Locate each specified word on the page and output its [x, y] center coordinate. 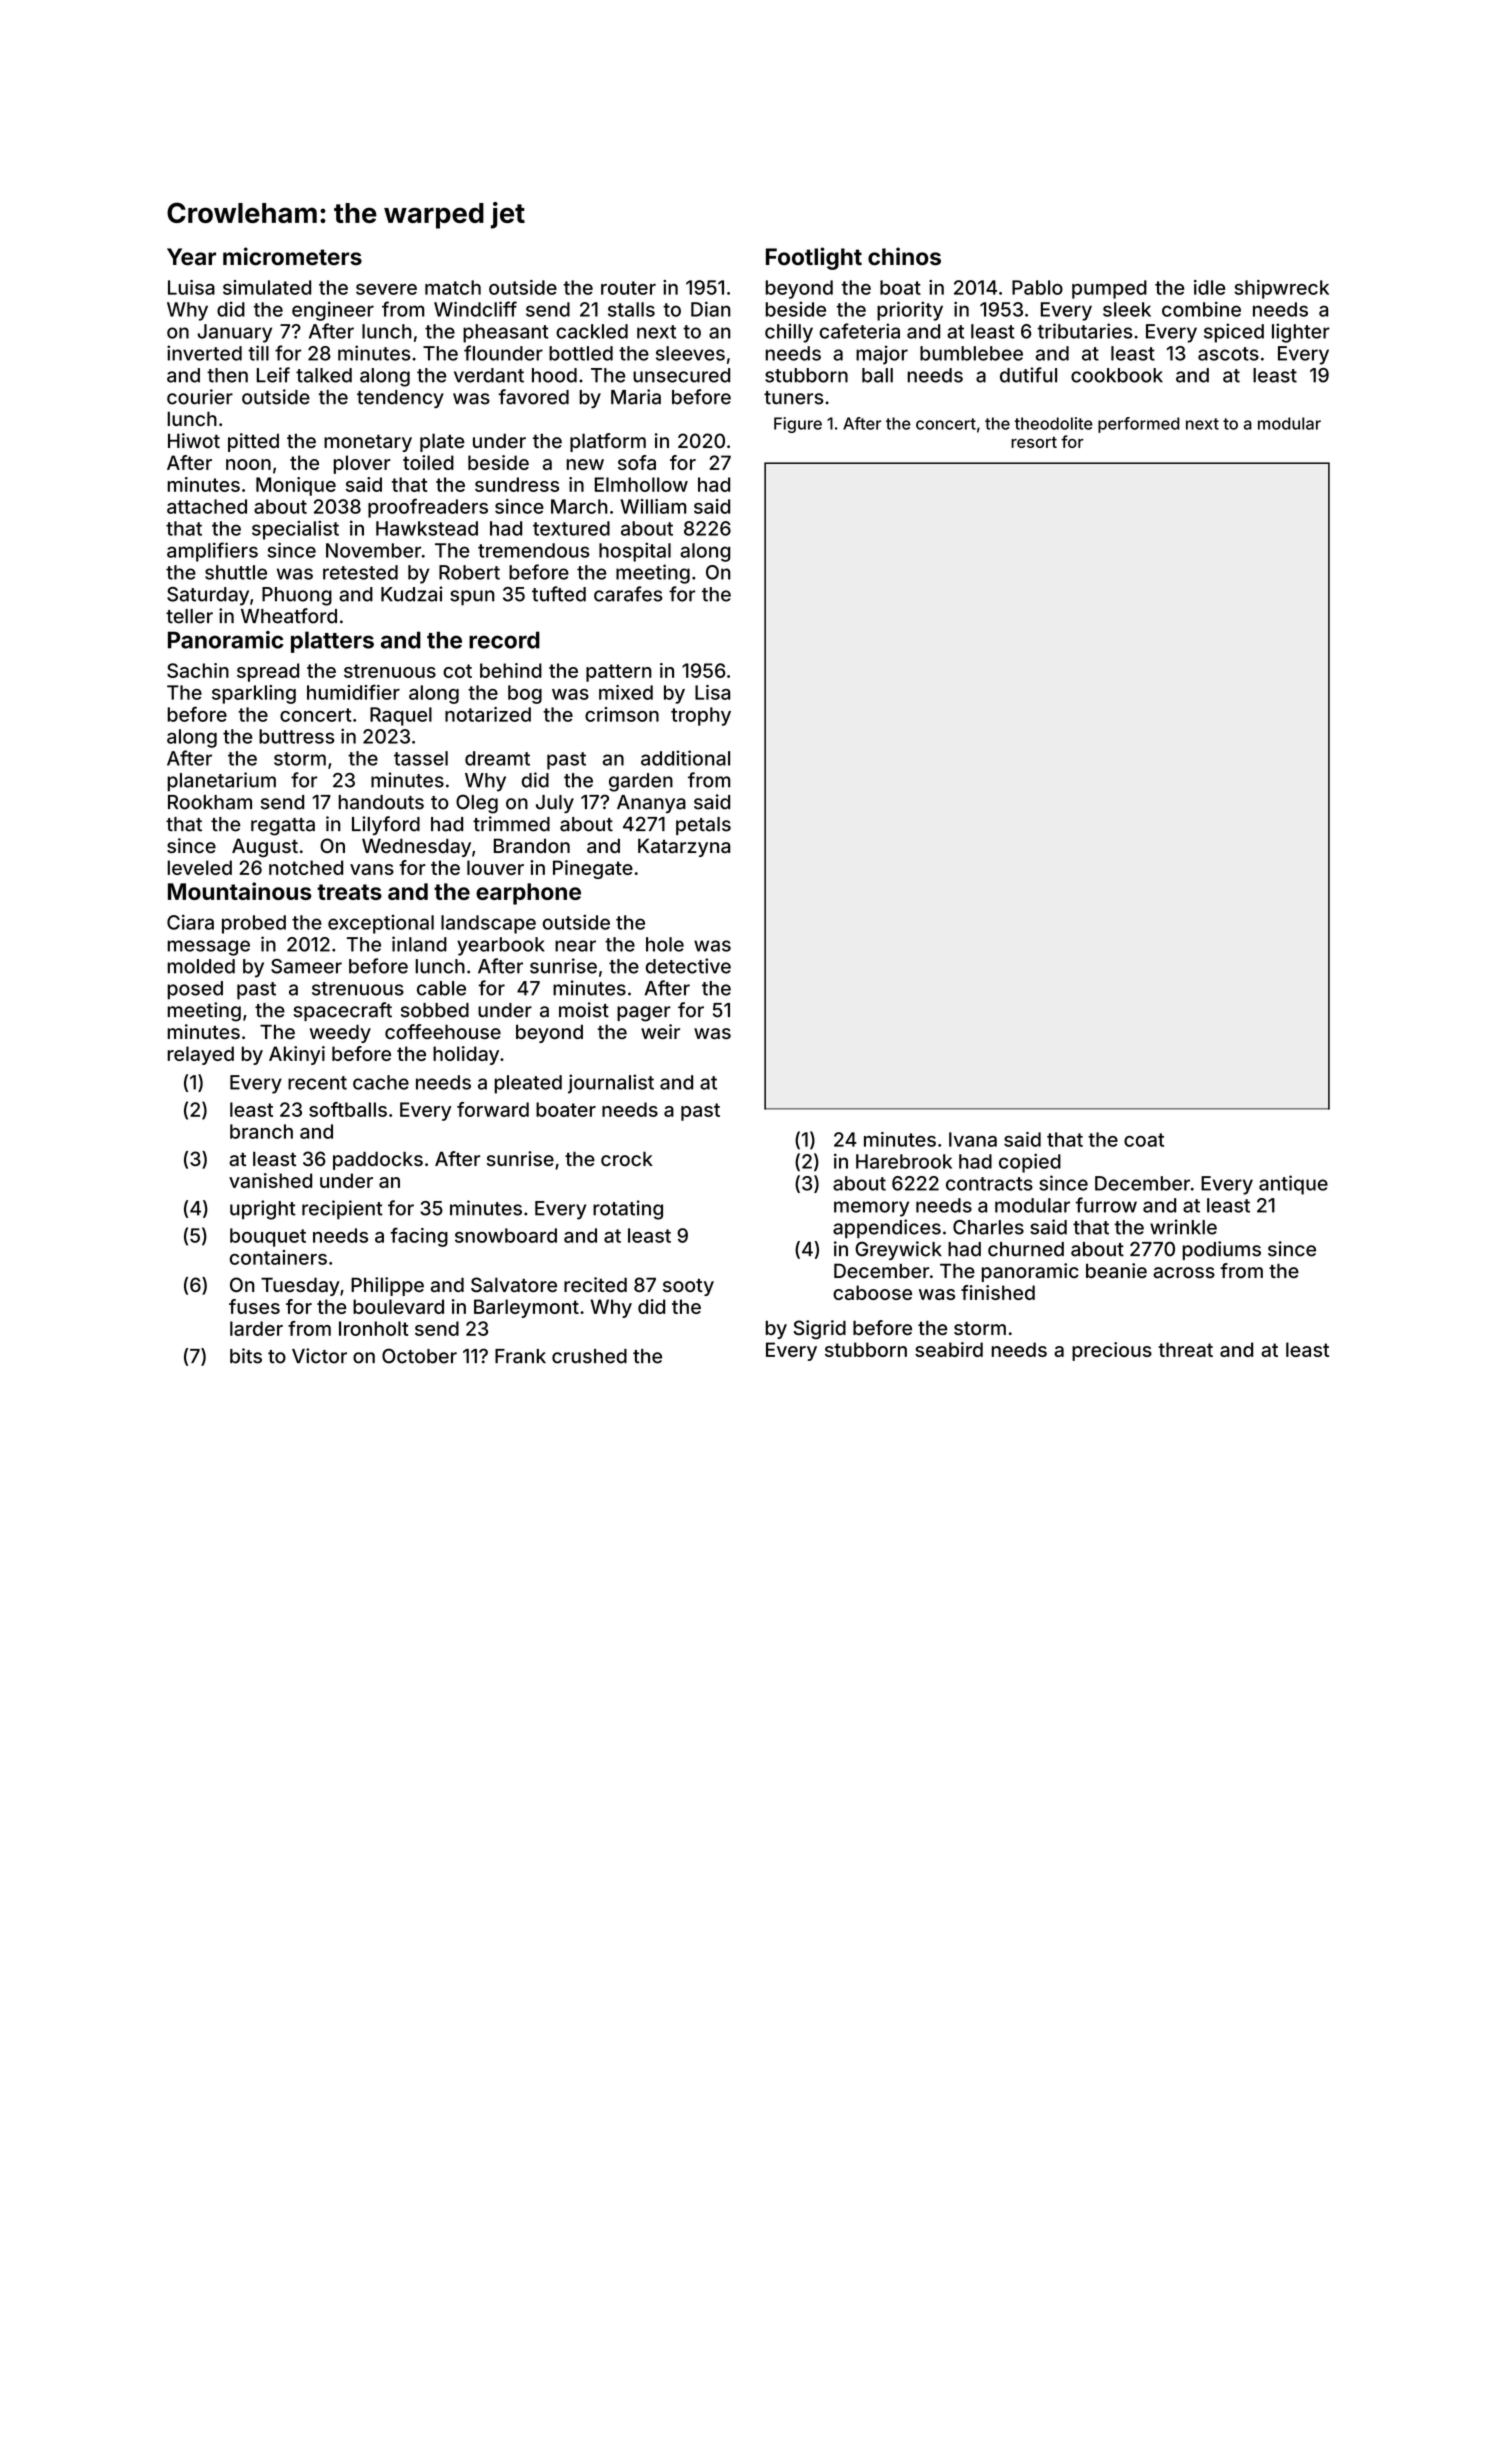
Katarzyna [684, 847]
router [628, 288]
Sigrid [819, 1329]
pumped [1109, 289]
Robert [469, 572]
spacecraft [343, 1011]
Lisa [712, 692]
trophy [701, 716]
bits [246, 1356]
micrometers [292, 256]
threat [1185, 1349]
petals [703, 826]
